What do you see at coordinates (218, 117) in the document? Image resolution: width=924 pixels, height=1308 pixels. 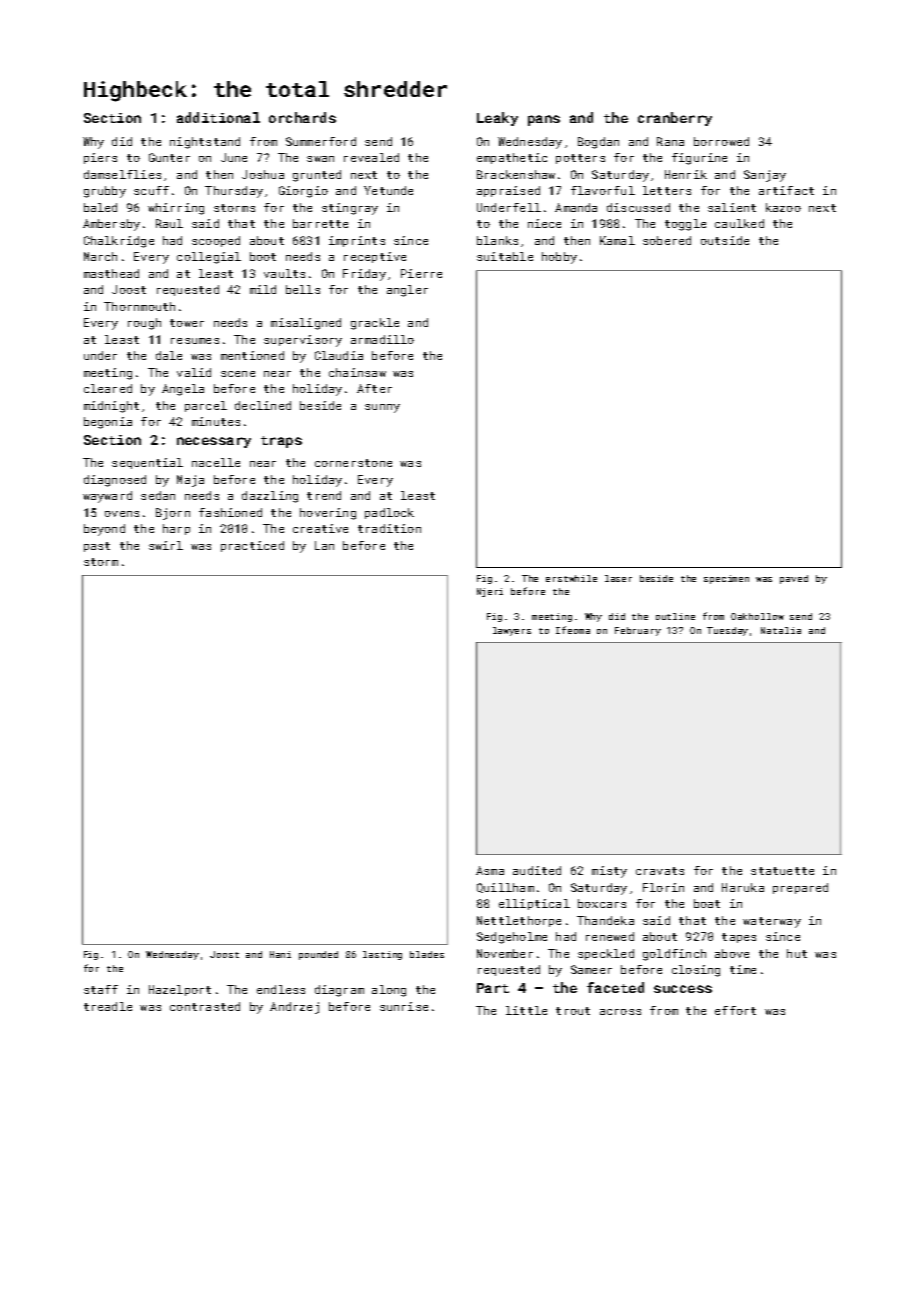 I see `additional` at bounding box center [218, 117].
